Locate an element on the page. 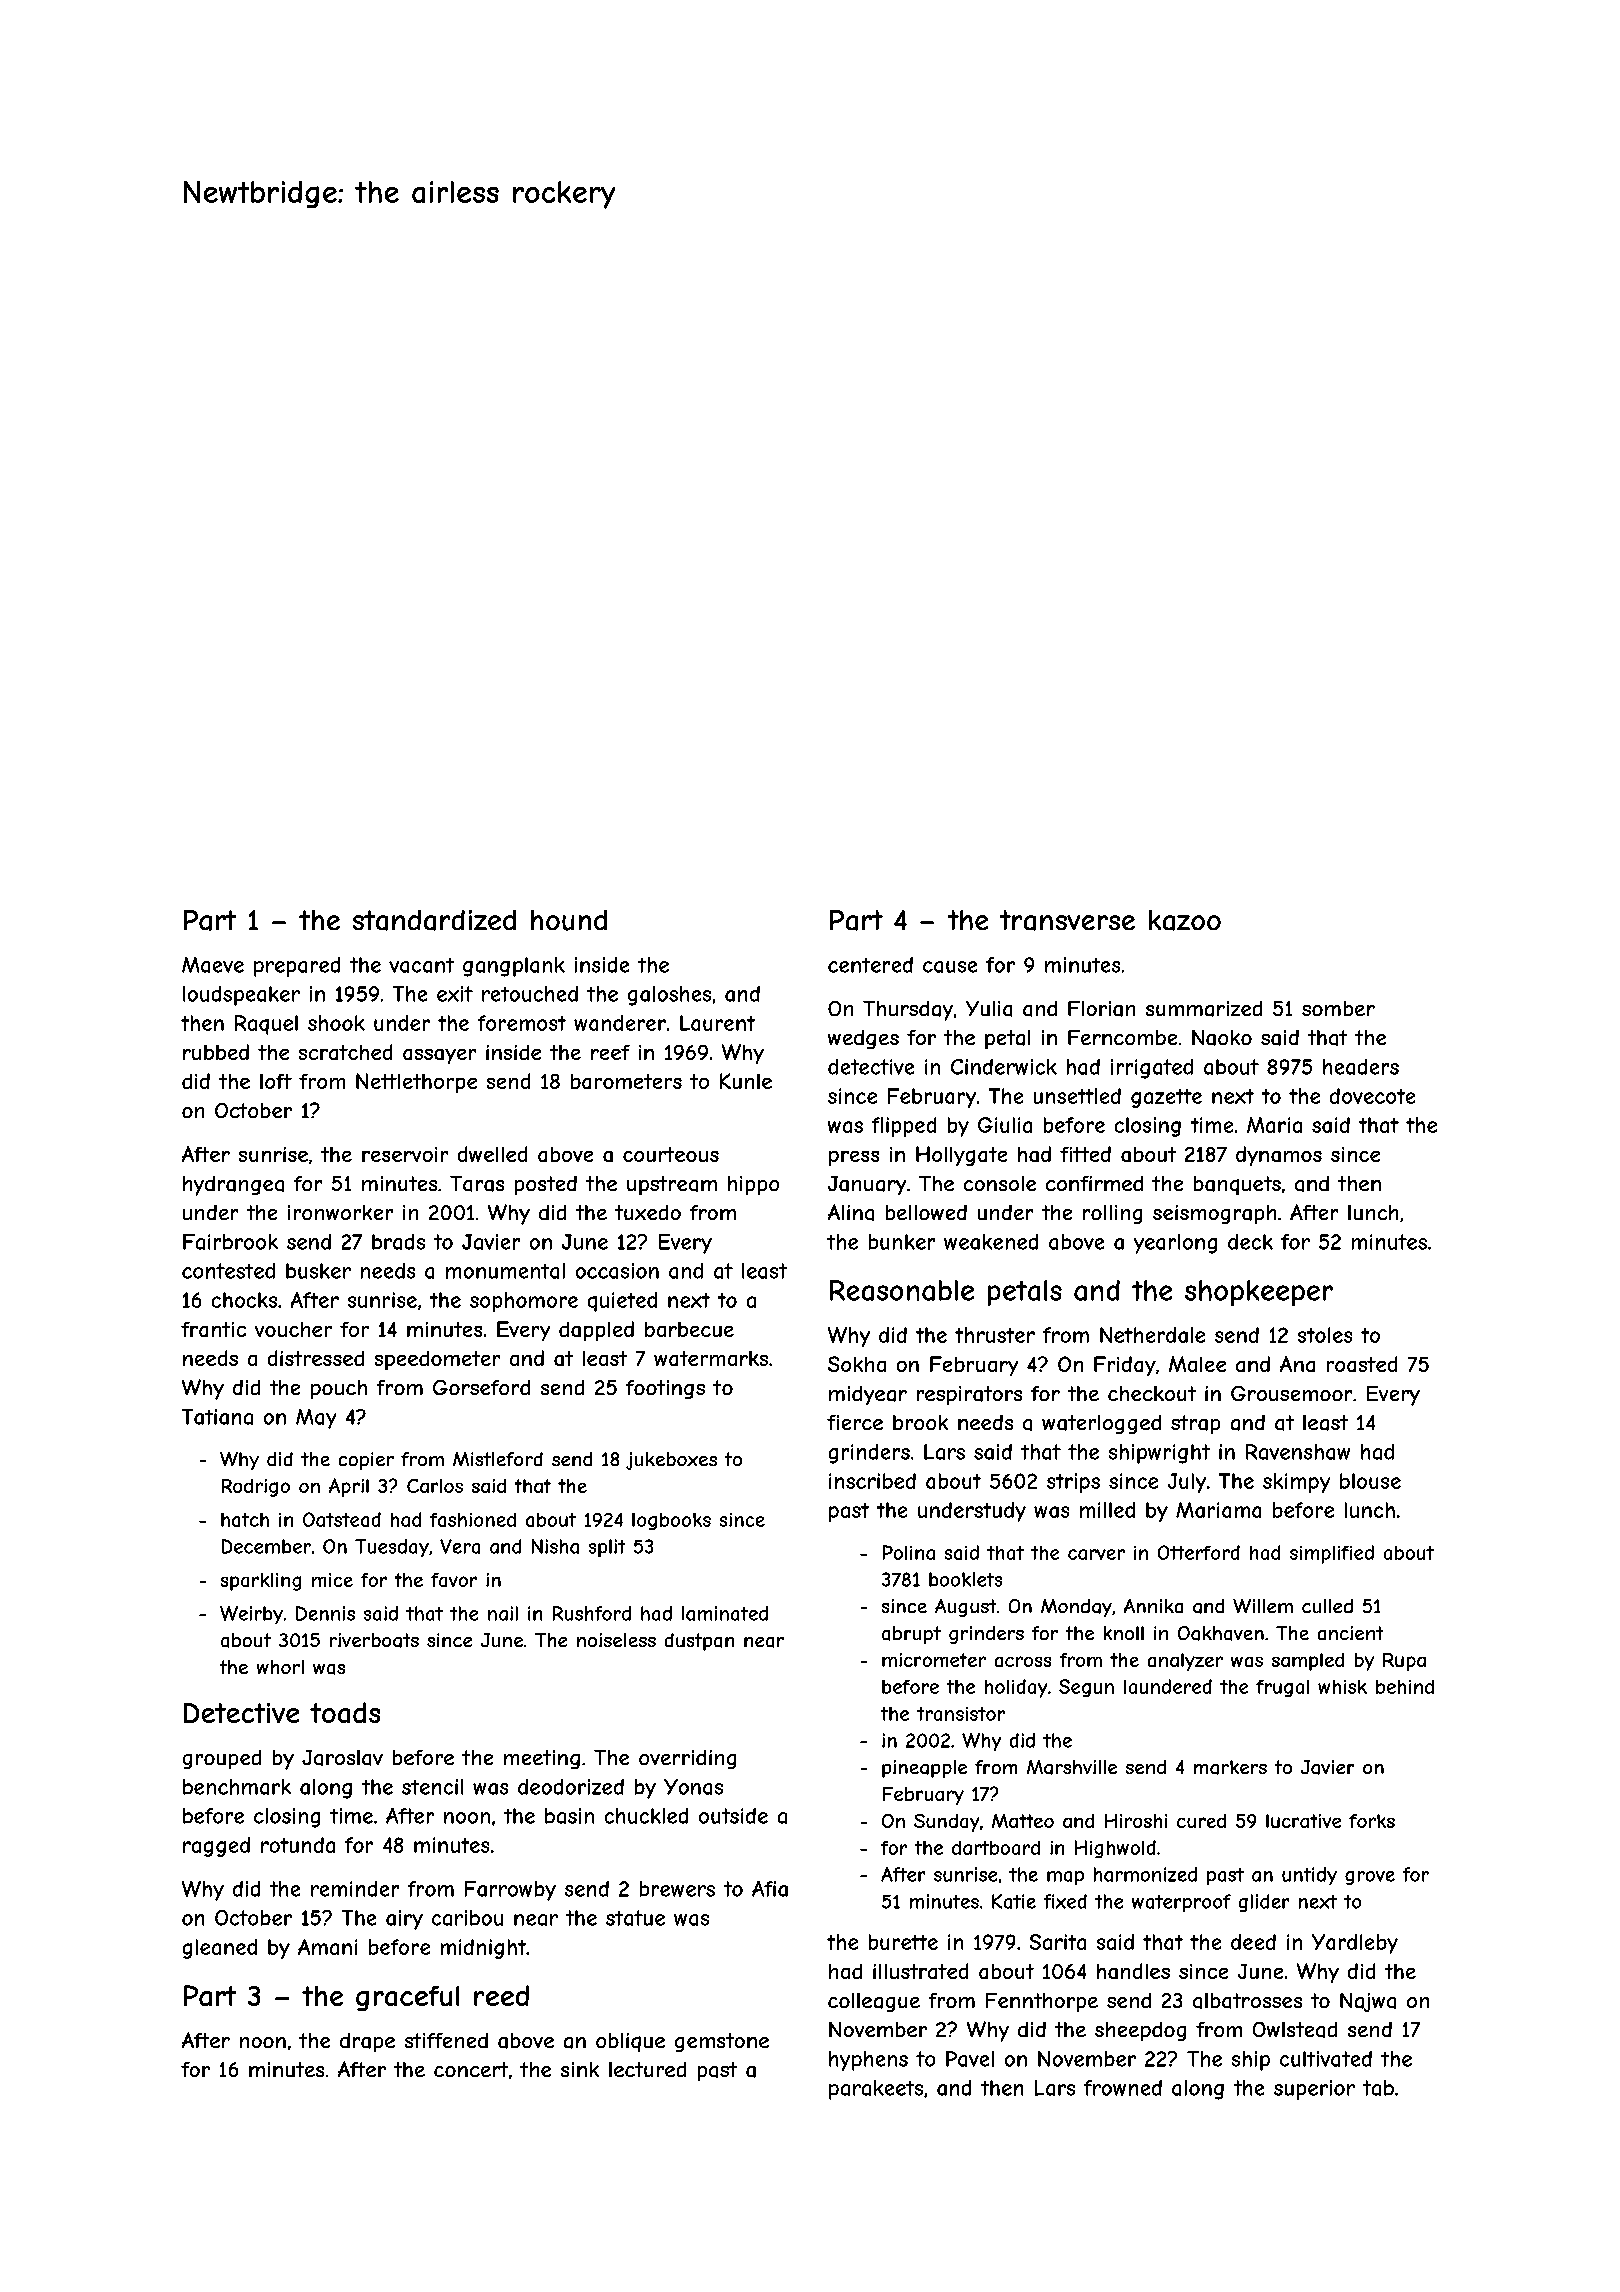 The height and width of the image is (2292, 1620). pouch is located at coordinates (339, 1389).
